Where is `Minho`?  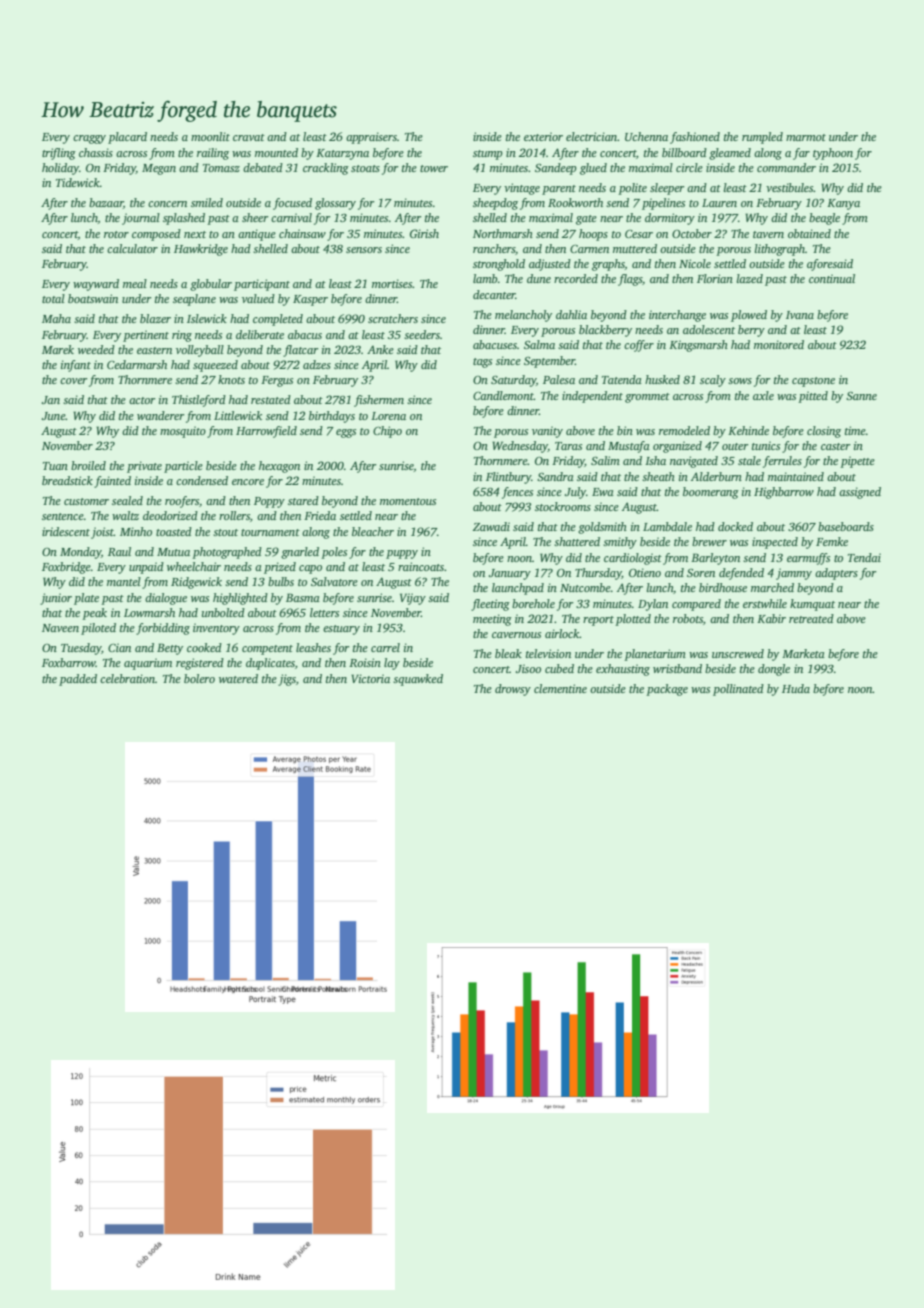
Minho is located at coordinates (136, 531).
